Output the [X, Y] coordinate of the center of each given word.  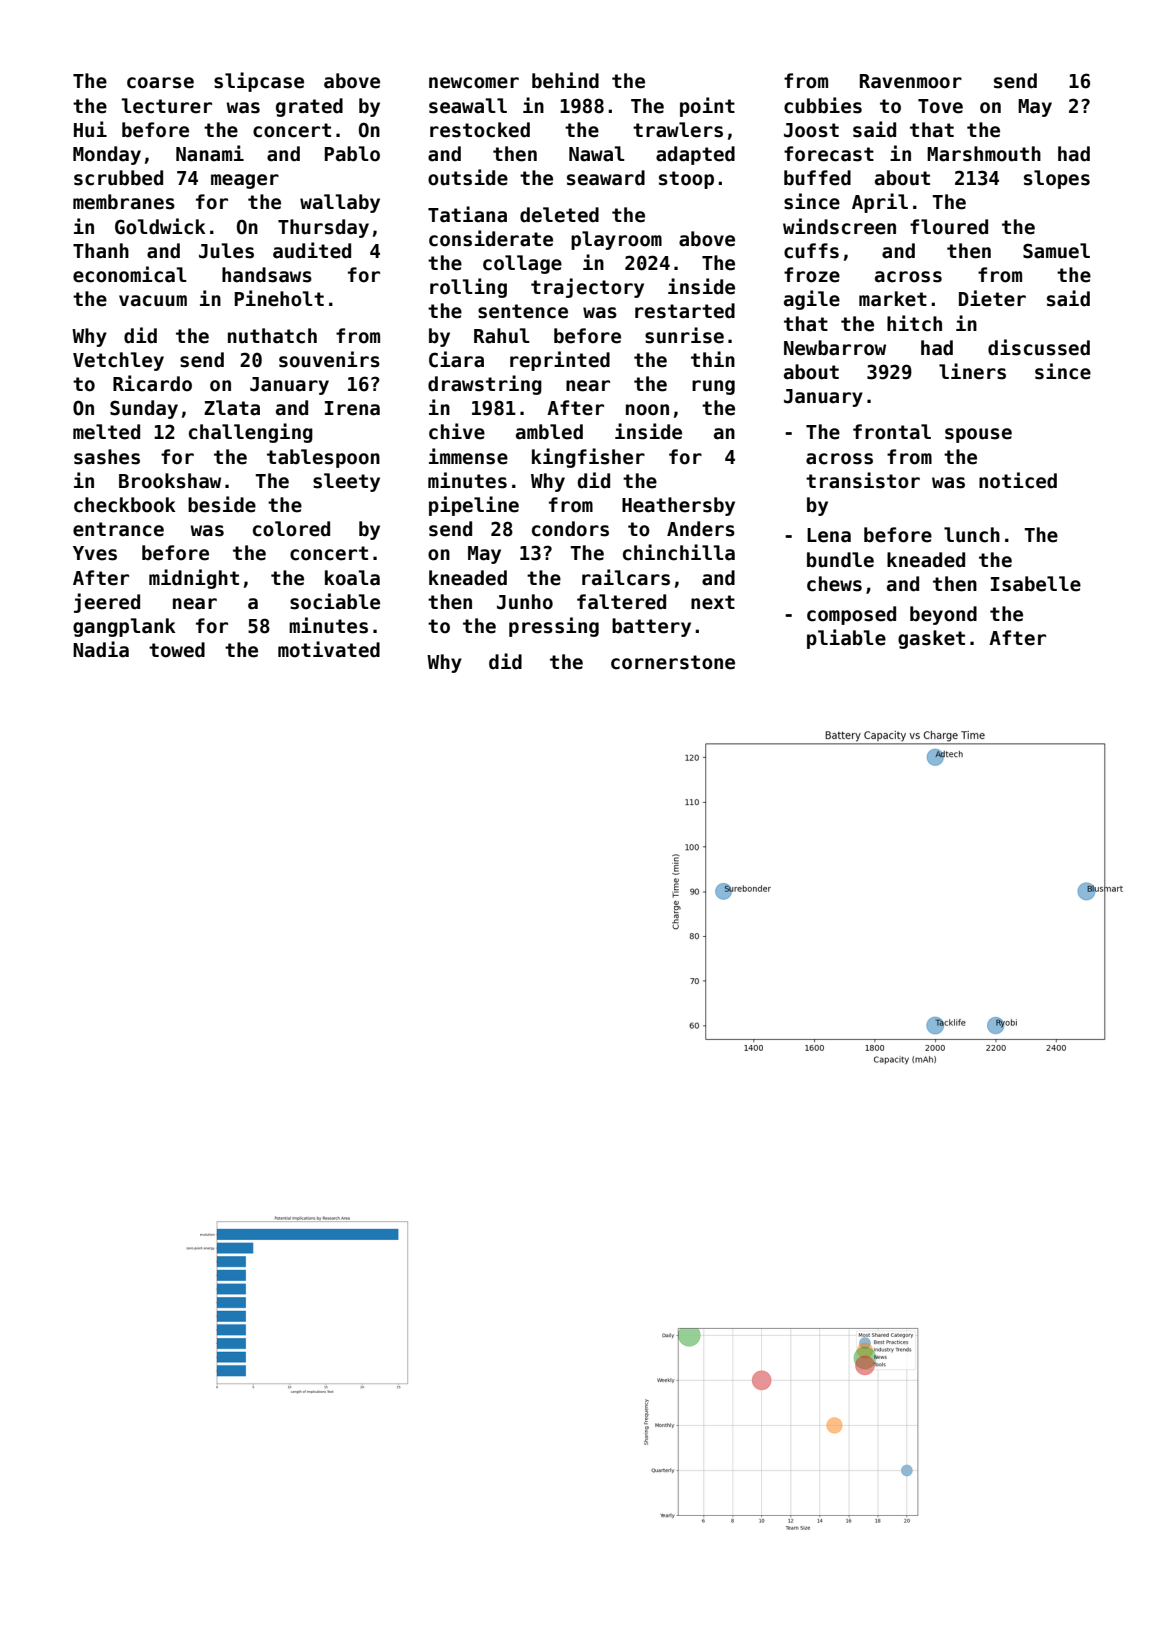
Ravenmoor [911, 81]
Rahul [502, 336]
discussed [1039, 347]
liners [972, 371]
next [713, 602]
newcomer [474, 83]
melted [106, 432]
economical [130, 274]
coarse [160, 83]
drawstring [485, 385]
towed [177, 650]
